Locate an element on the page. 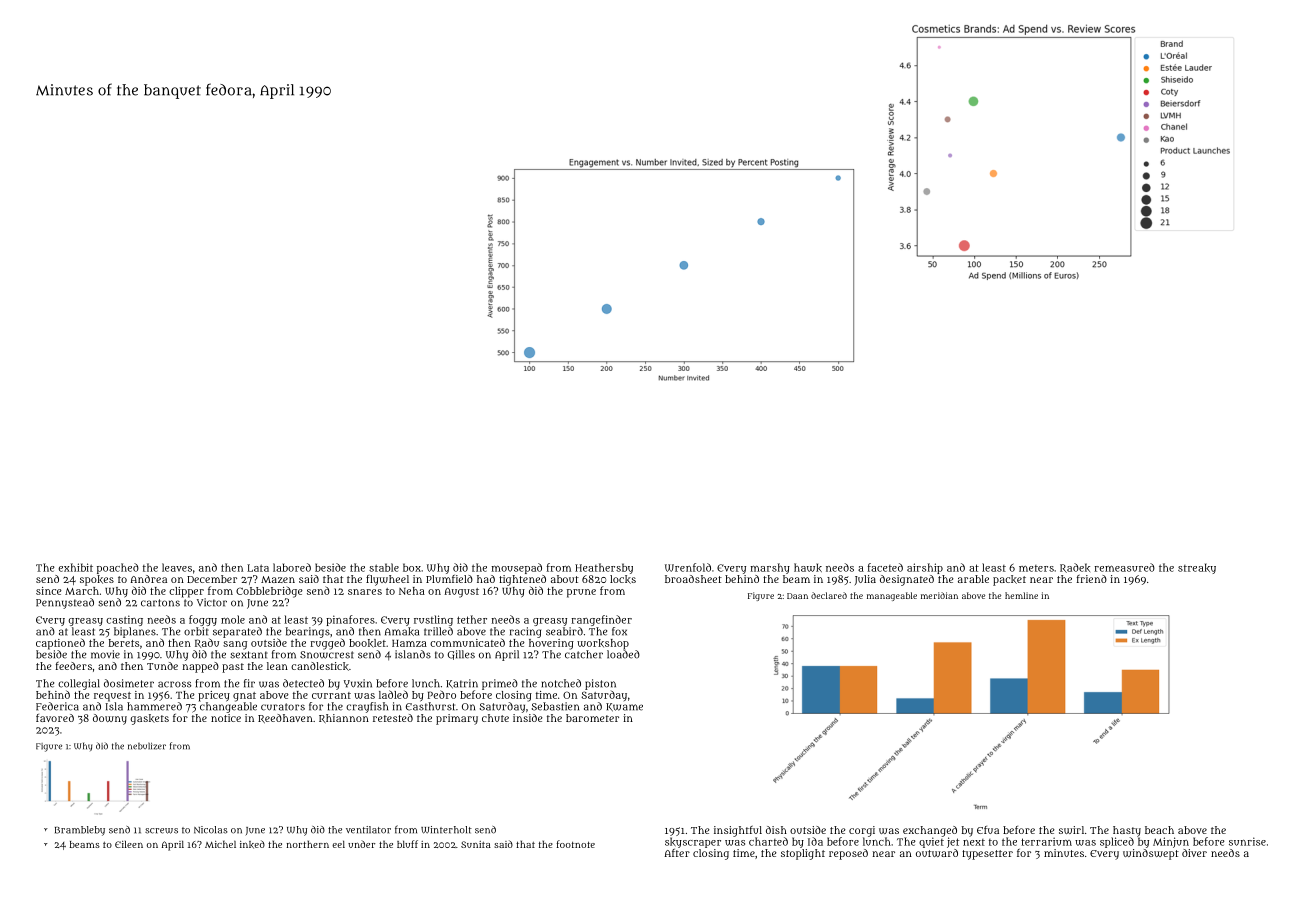 This page has width=1308, height=924. broadsheet is located at coordinates (693, 579).
